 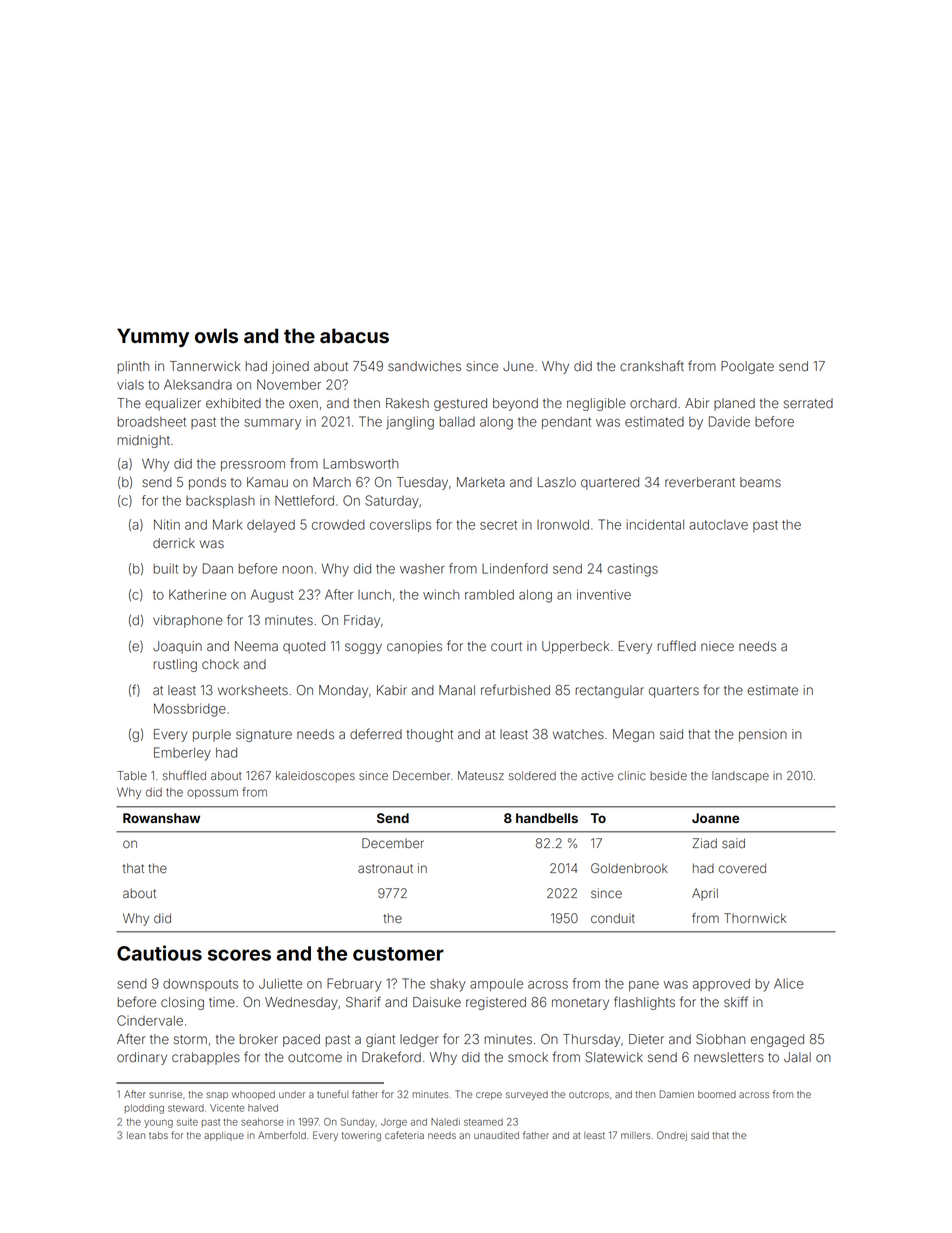 I want to click on pension, so click(x=763, y=735).
